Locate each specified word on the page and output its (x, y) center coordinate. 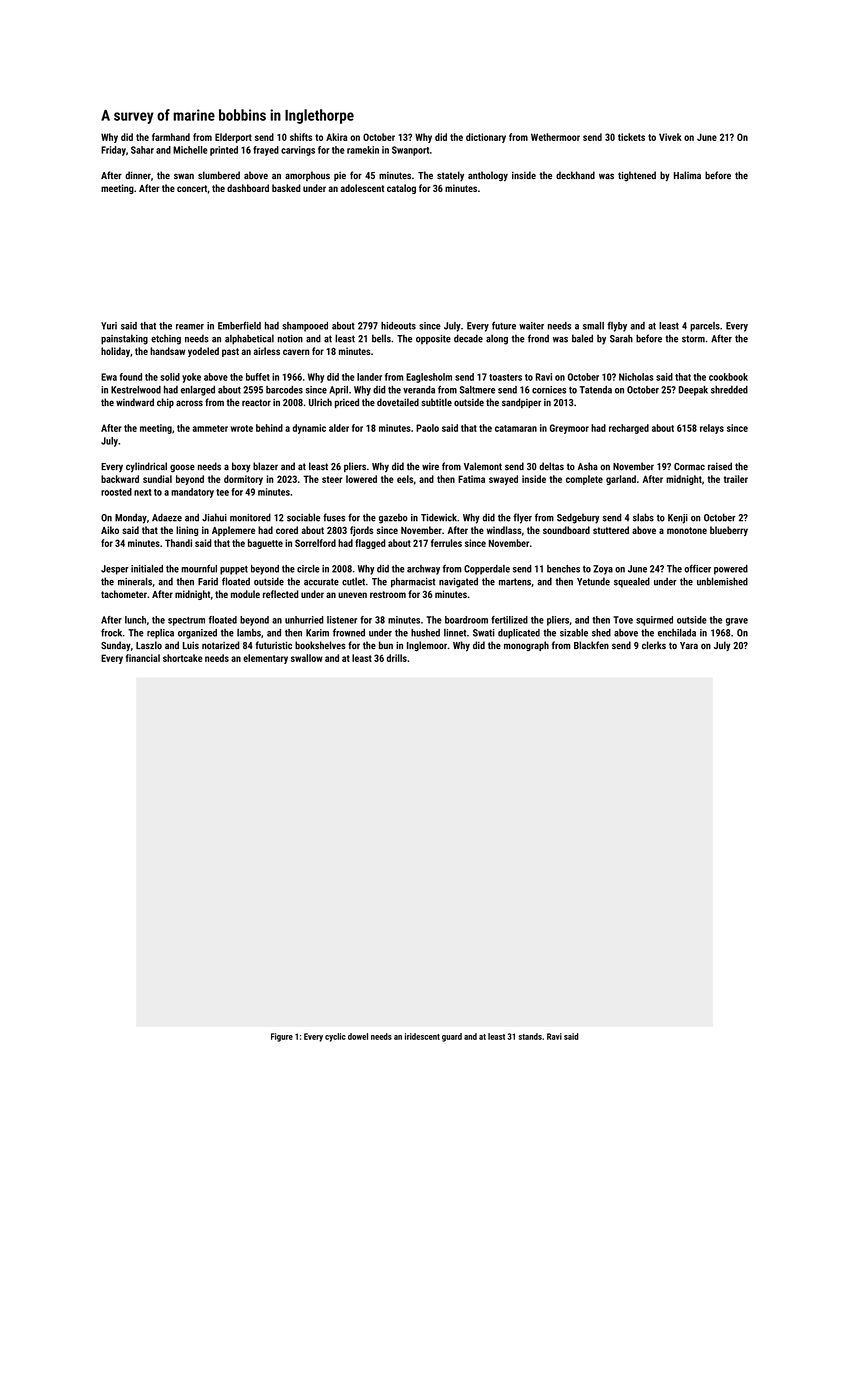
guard (452, 1037)
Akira (336, 137)
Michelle (190, 150)
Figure (282, 1037)
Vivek (670, 137)
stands (530, 1036)
